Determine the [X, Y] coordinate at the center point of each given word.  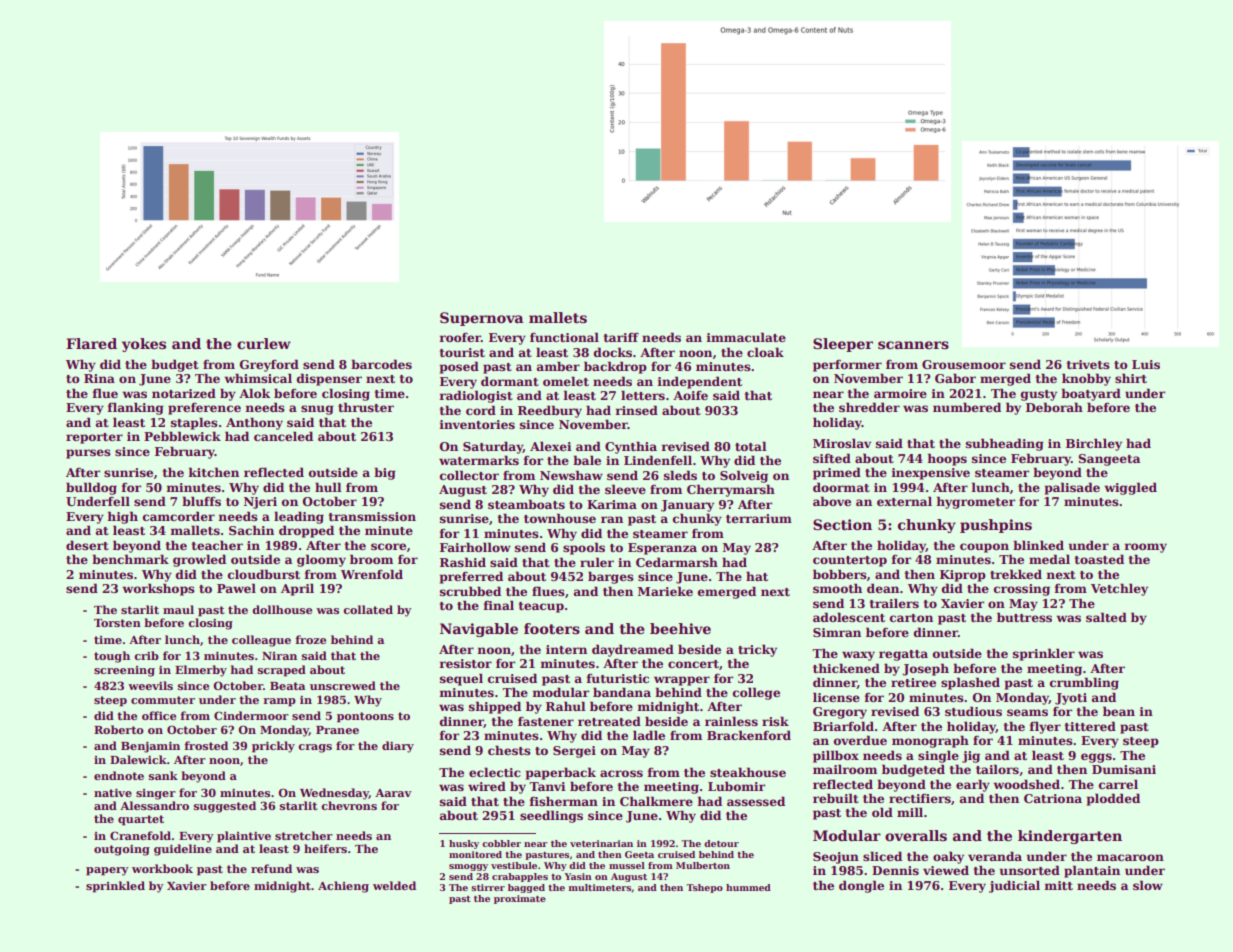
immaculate [746, 337]
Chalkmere [656, 801]
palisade [1072, 488]
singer [156, 794]
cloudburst [264, 574]
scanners [913, 345]
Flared [91, 343]
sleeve [625, 489]
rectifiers [920, 798]
